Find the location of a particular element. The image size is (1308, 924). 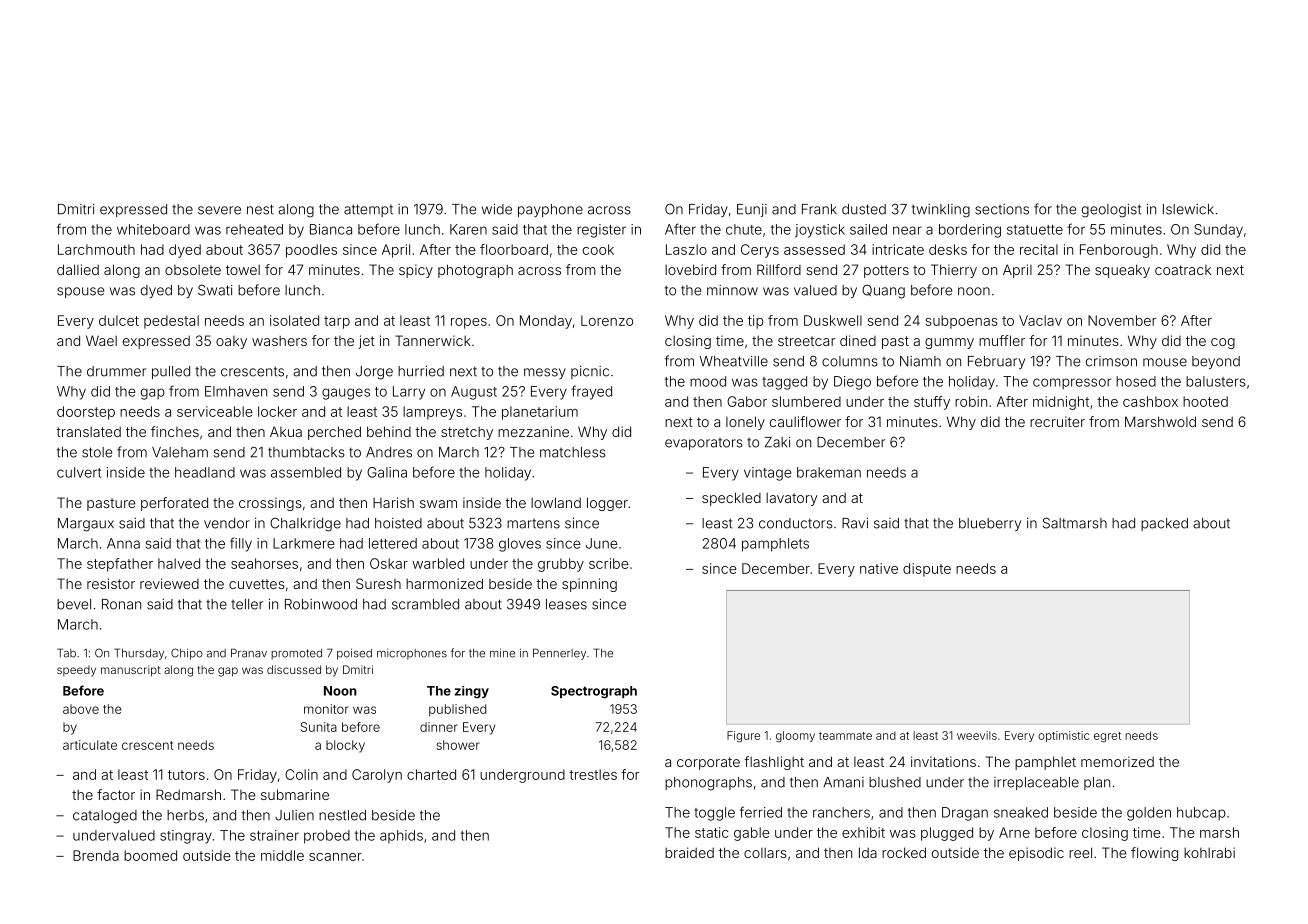

leases is located at coordinates (566, 604).
